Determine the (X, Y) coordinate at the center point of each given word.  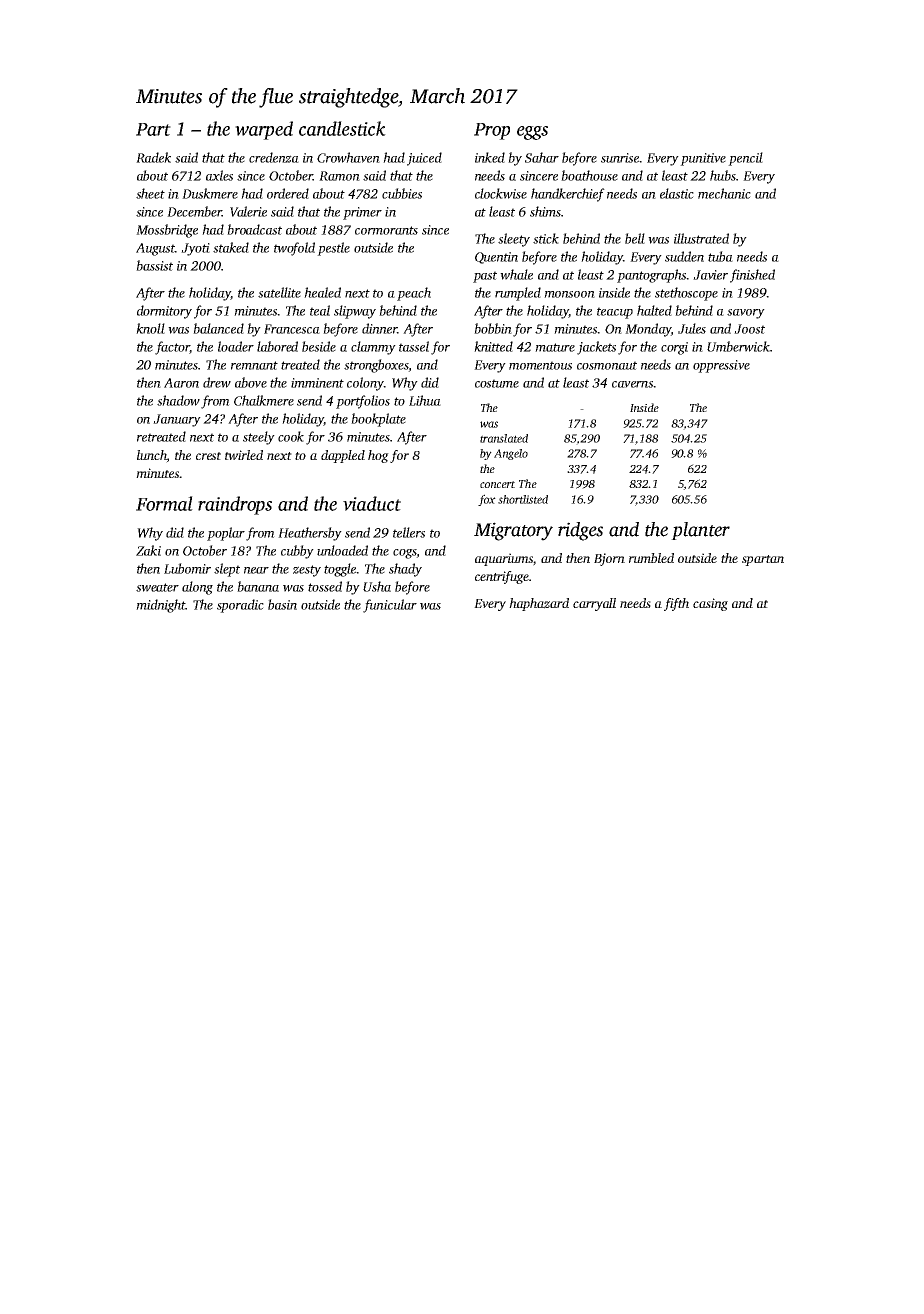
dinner (380, 328)
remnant (254, 365)
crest (208, 456)
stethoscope (686, 294)
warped (264, 130)
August (155, 249)
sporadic (240, 606)
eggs (532, 133)
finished (752, 276)
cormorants (386, 230)
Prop (492, 131)
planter (700, 531)
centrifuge (502, 577)
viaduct (372, 503)
